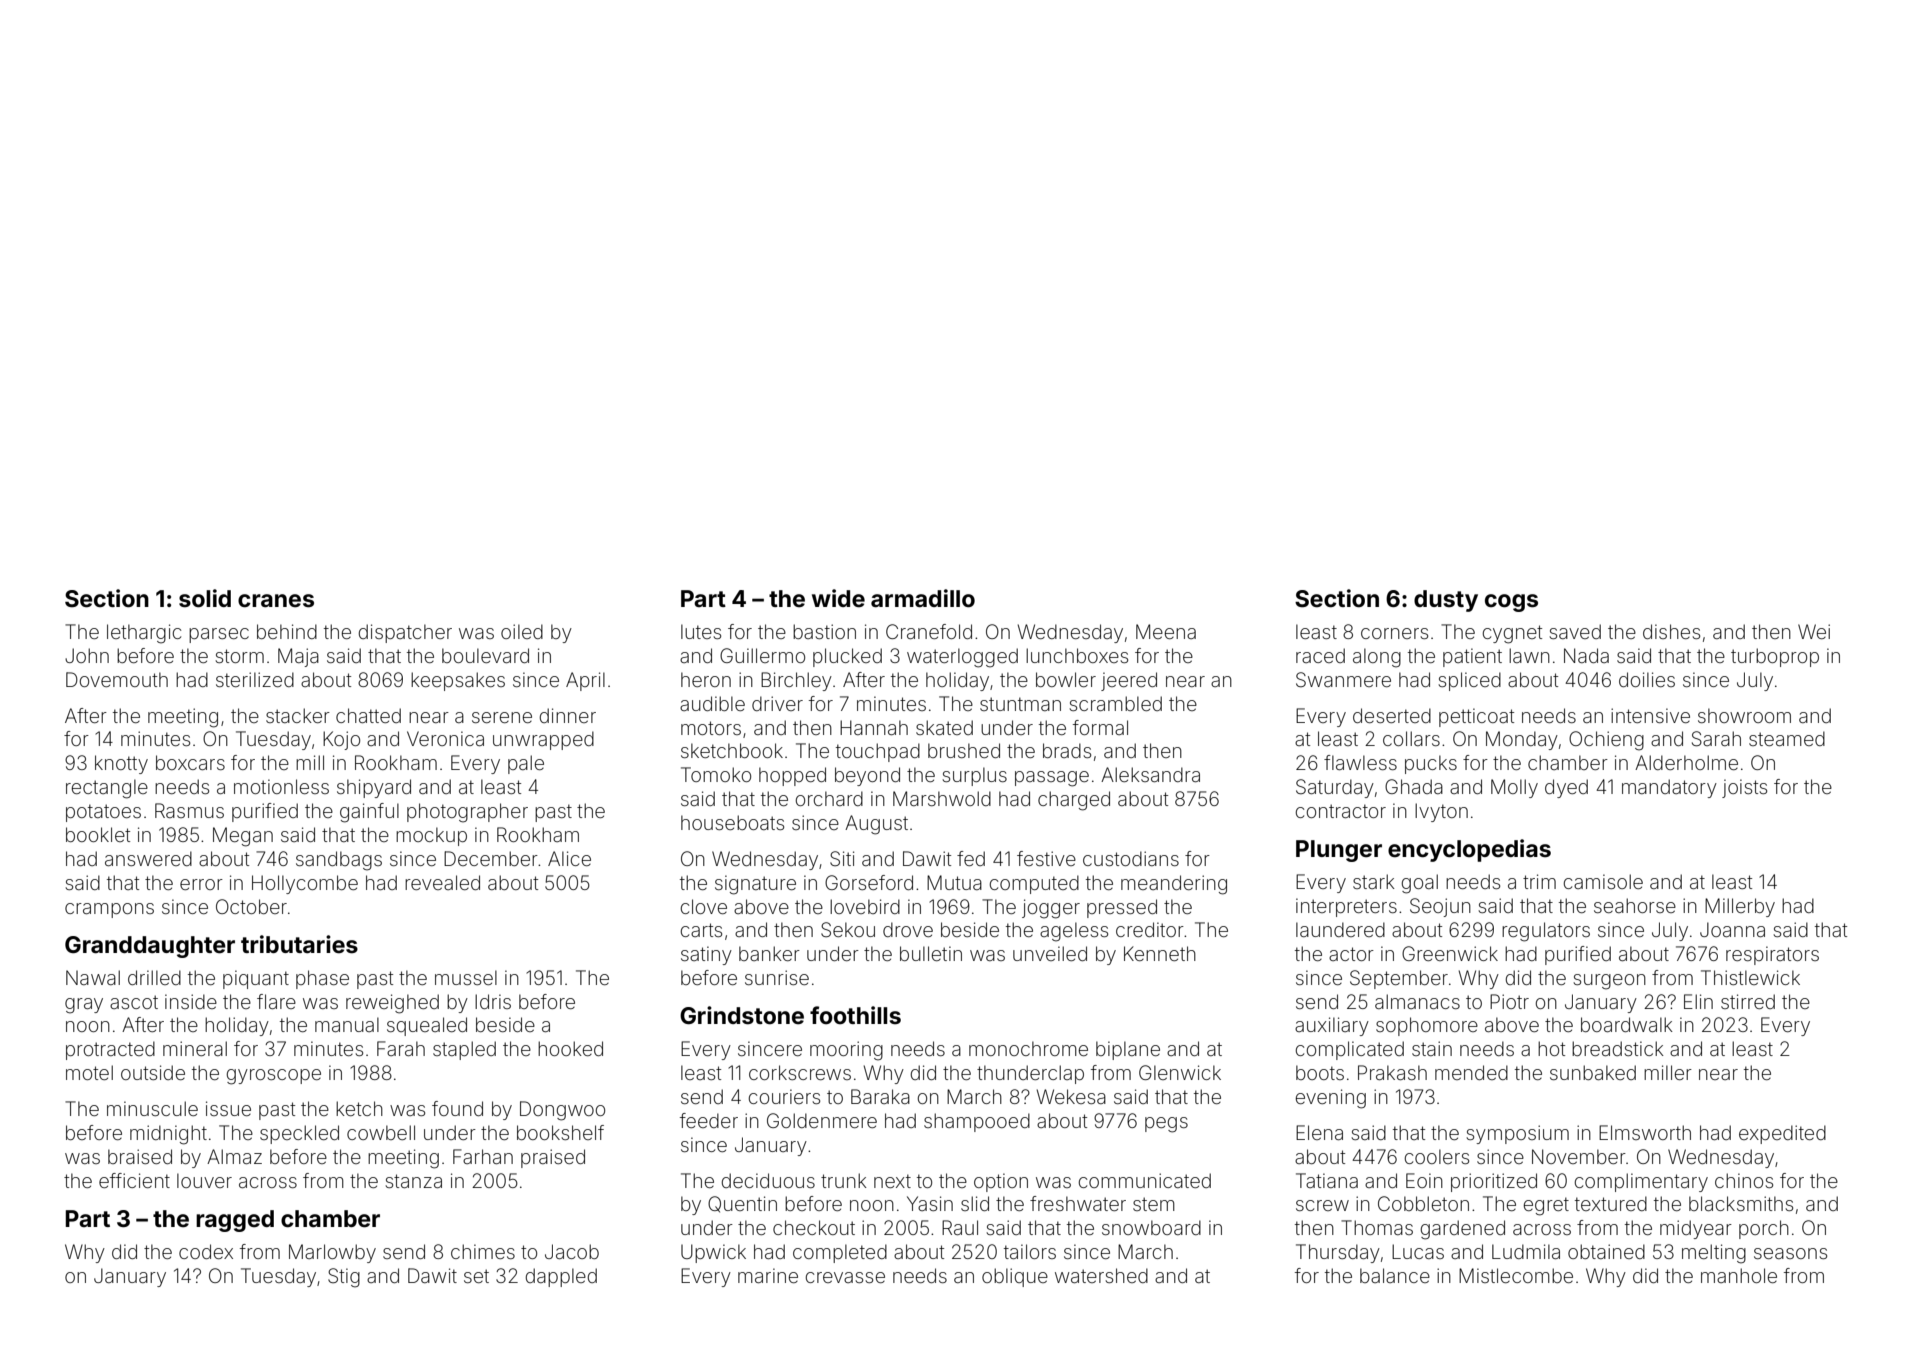 The image size is (1913, 1353). I want to click on intensive, so click(1650, 715).
